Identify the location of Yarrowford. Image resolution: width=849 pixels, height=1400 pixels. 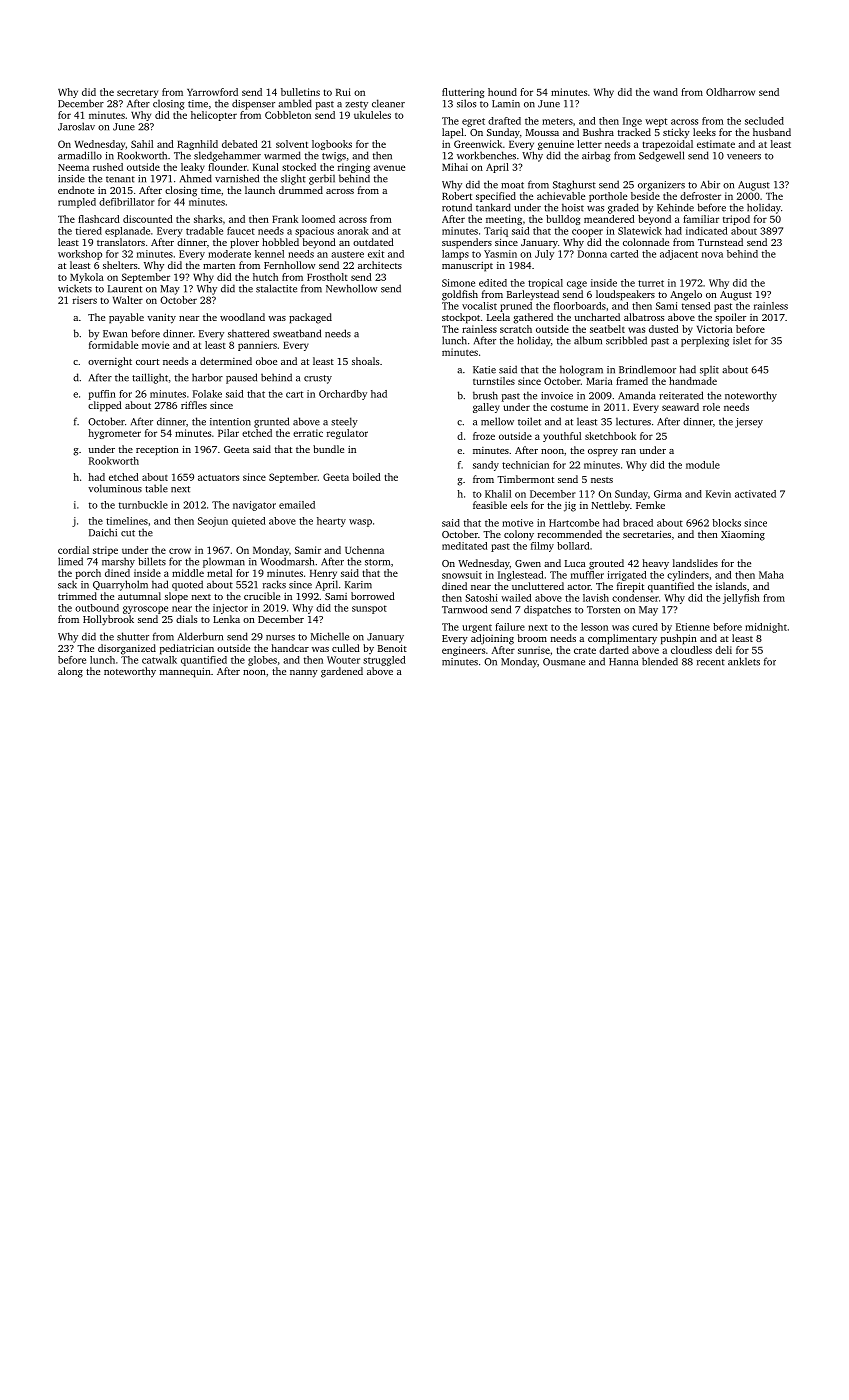
(212, 92).
